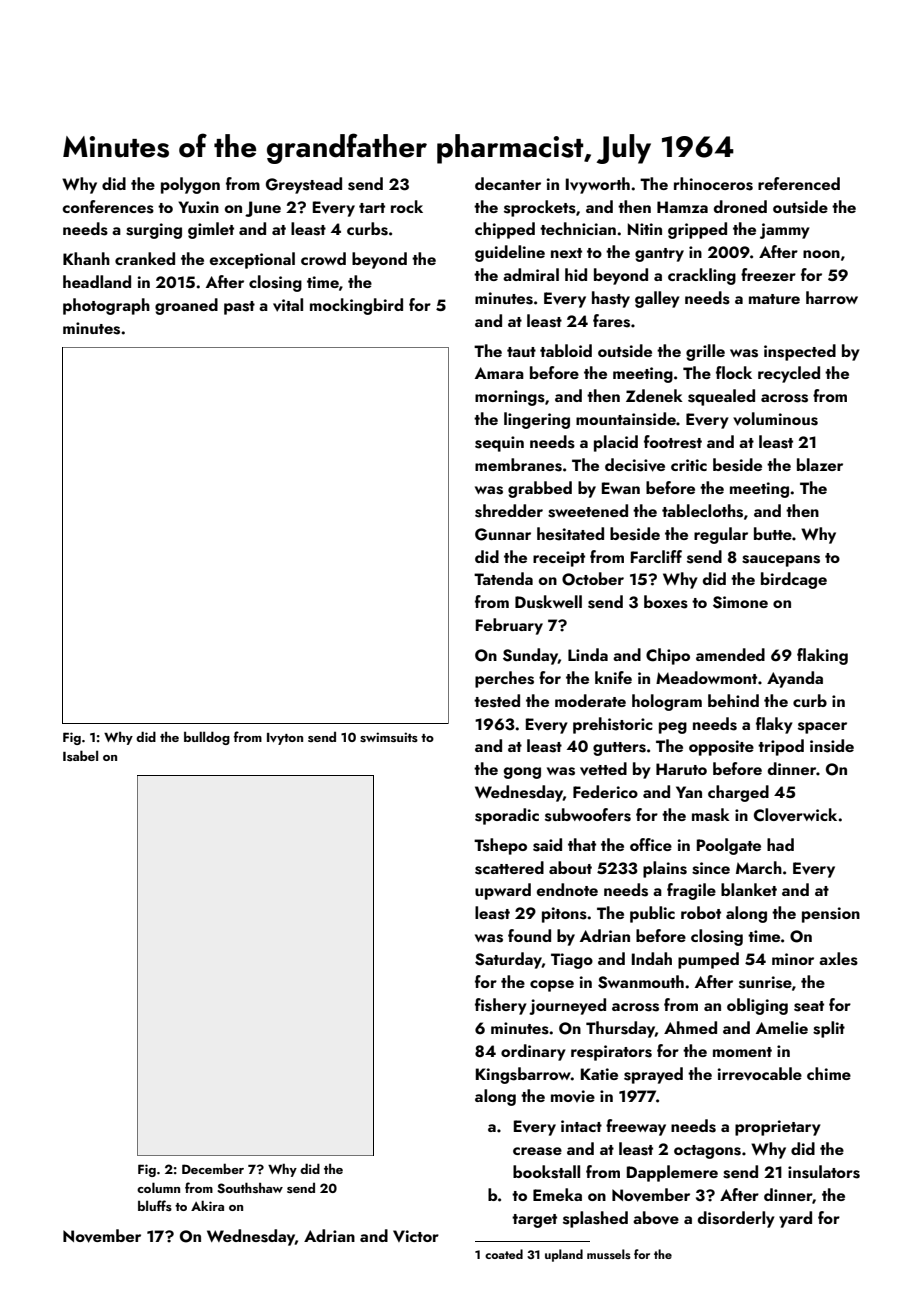  I want to click on bulldog, so click(207, 738).
